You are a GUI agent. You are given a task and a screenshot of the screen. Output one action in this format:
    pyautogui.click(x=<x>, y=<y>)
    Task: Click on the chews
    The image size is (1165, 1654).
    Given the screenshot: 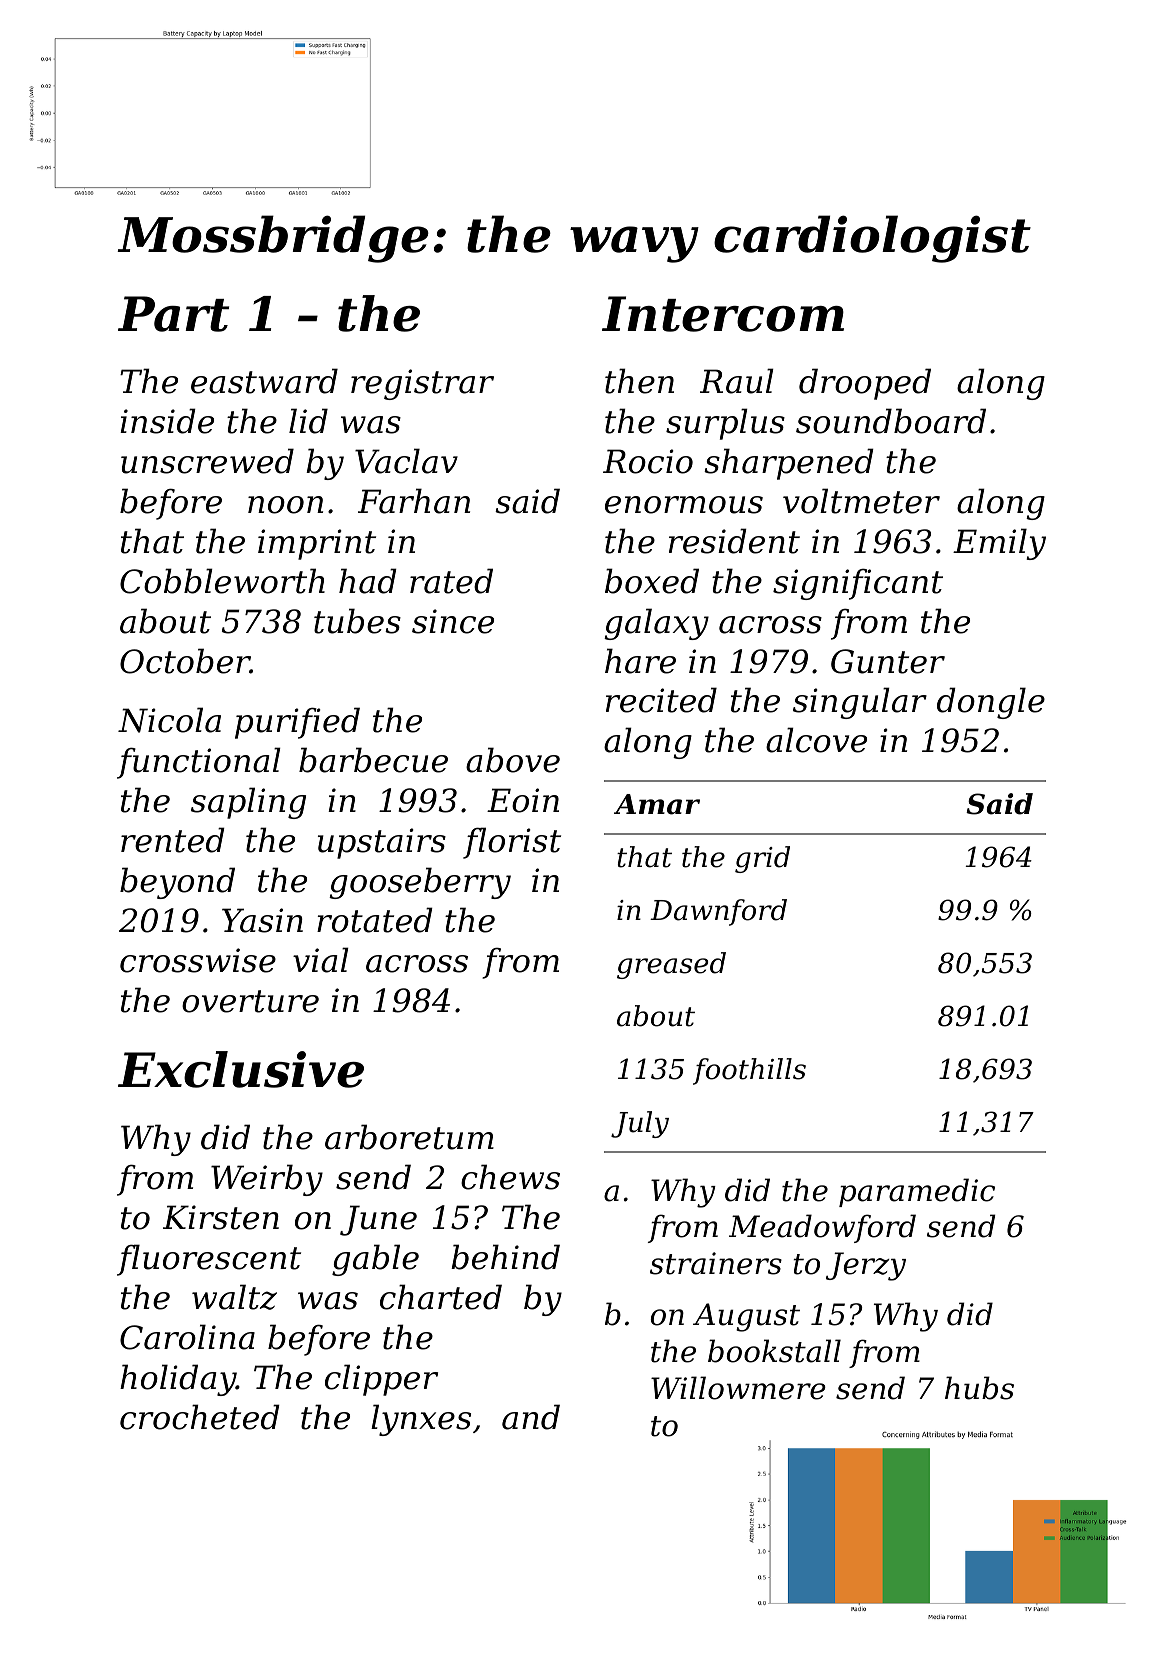 What is the action you would take?
    pyautogui.click(x=510, y=1177)
